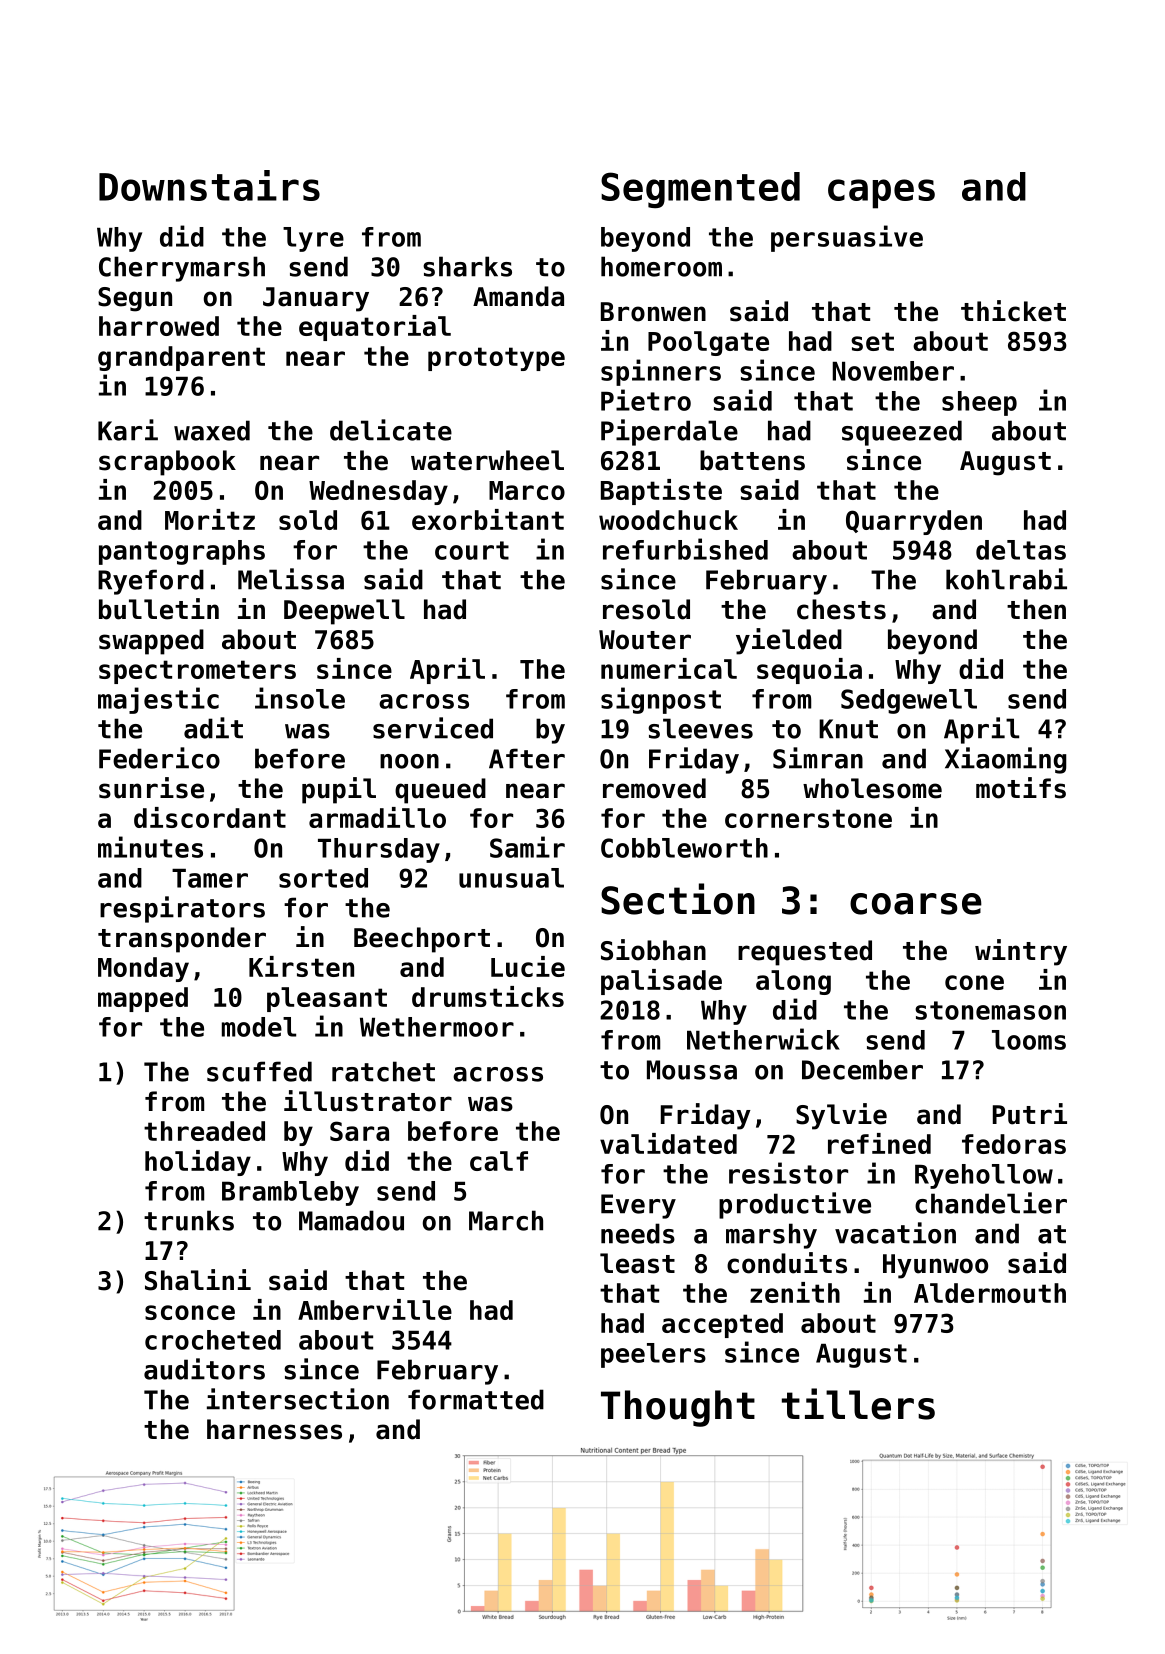  Describe the element at coordinates (274, 1429) in the document. I see `harnesses` at that location.
